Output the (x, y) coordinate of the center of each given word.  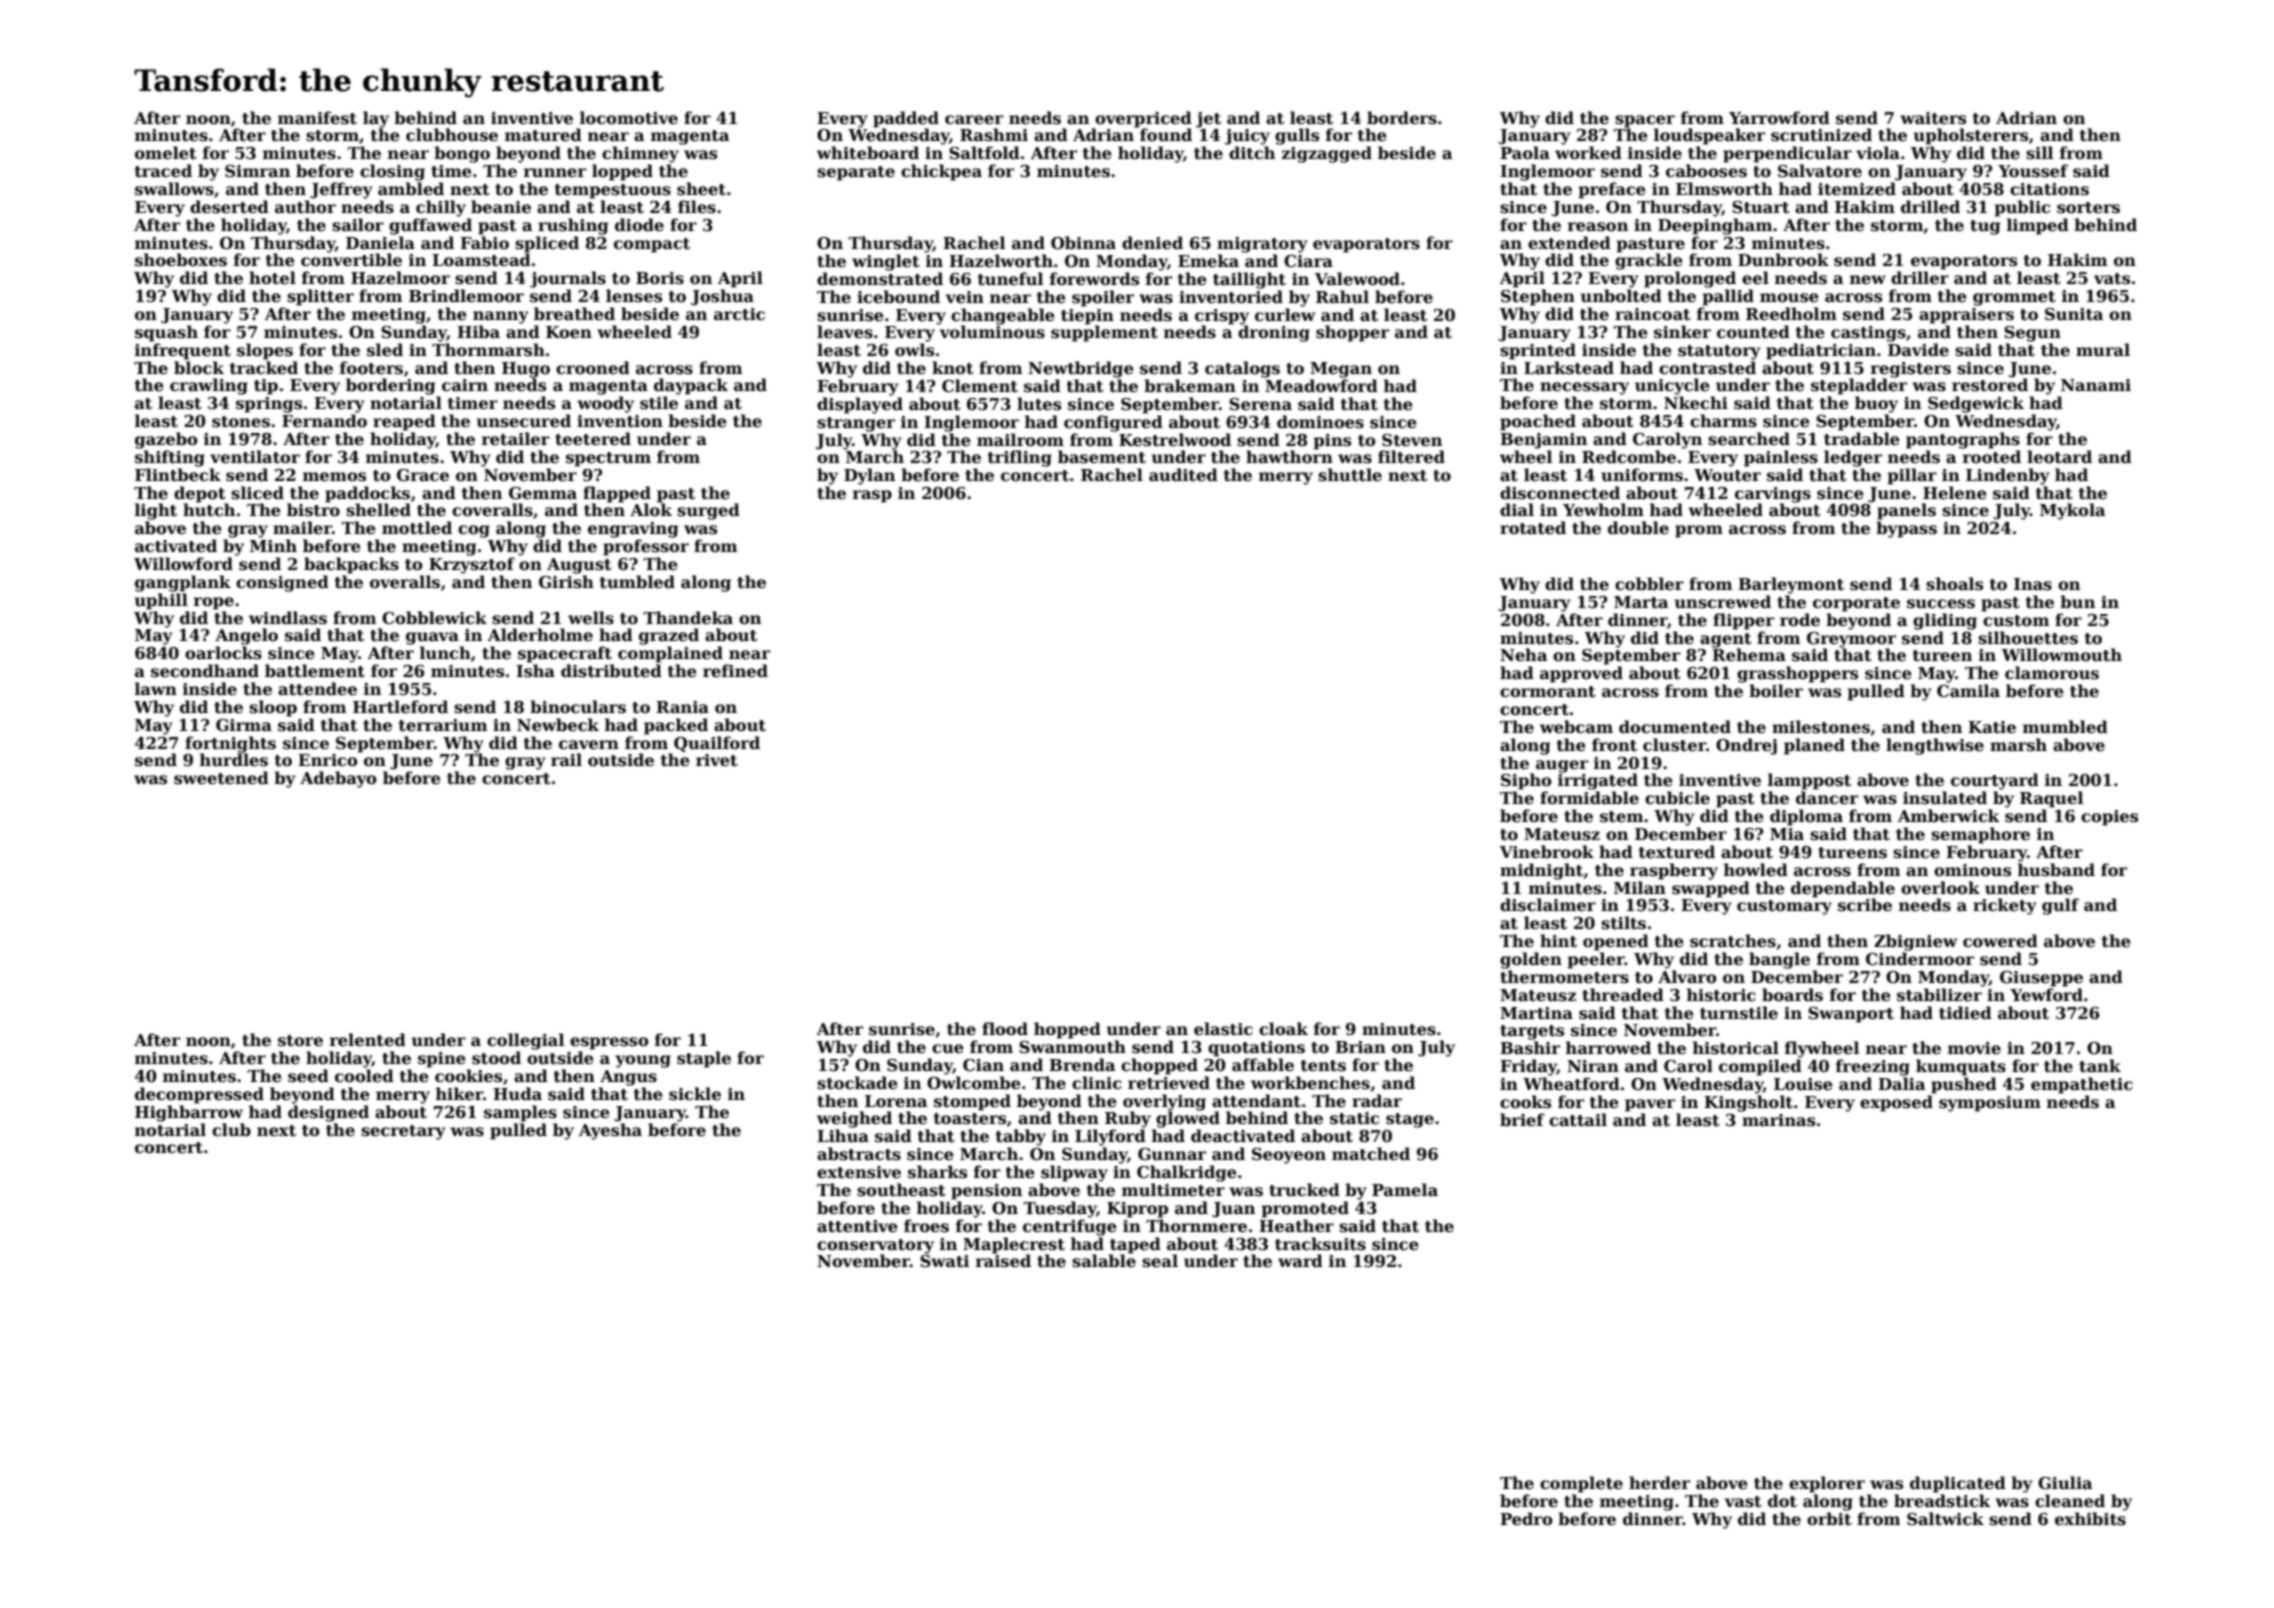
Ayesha (610, 1131)
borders (1402, 118)
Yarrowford (1779, 118)
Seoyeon (1289, 1156)
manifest (317, 118)
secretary (403, 1132)
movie (1974, 1048)
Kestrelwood (1175, 440)
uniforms (1642, 475)
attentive (857, 1226)
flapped (617, 494)
